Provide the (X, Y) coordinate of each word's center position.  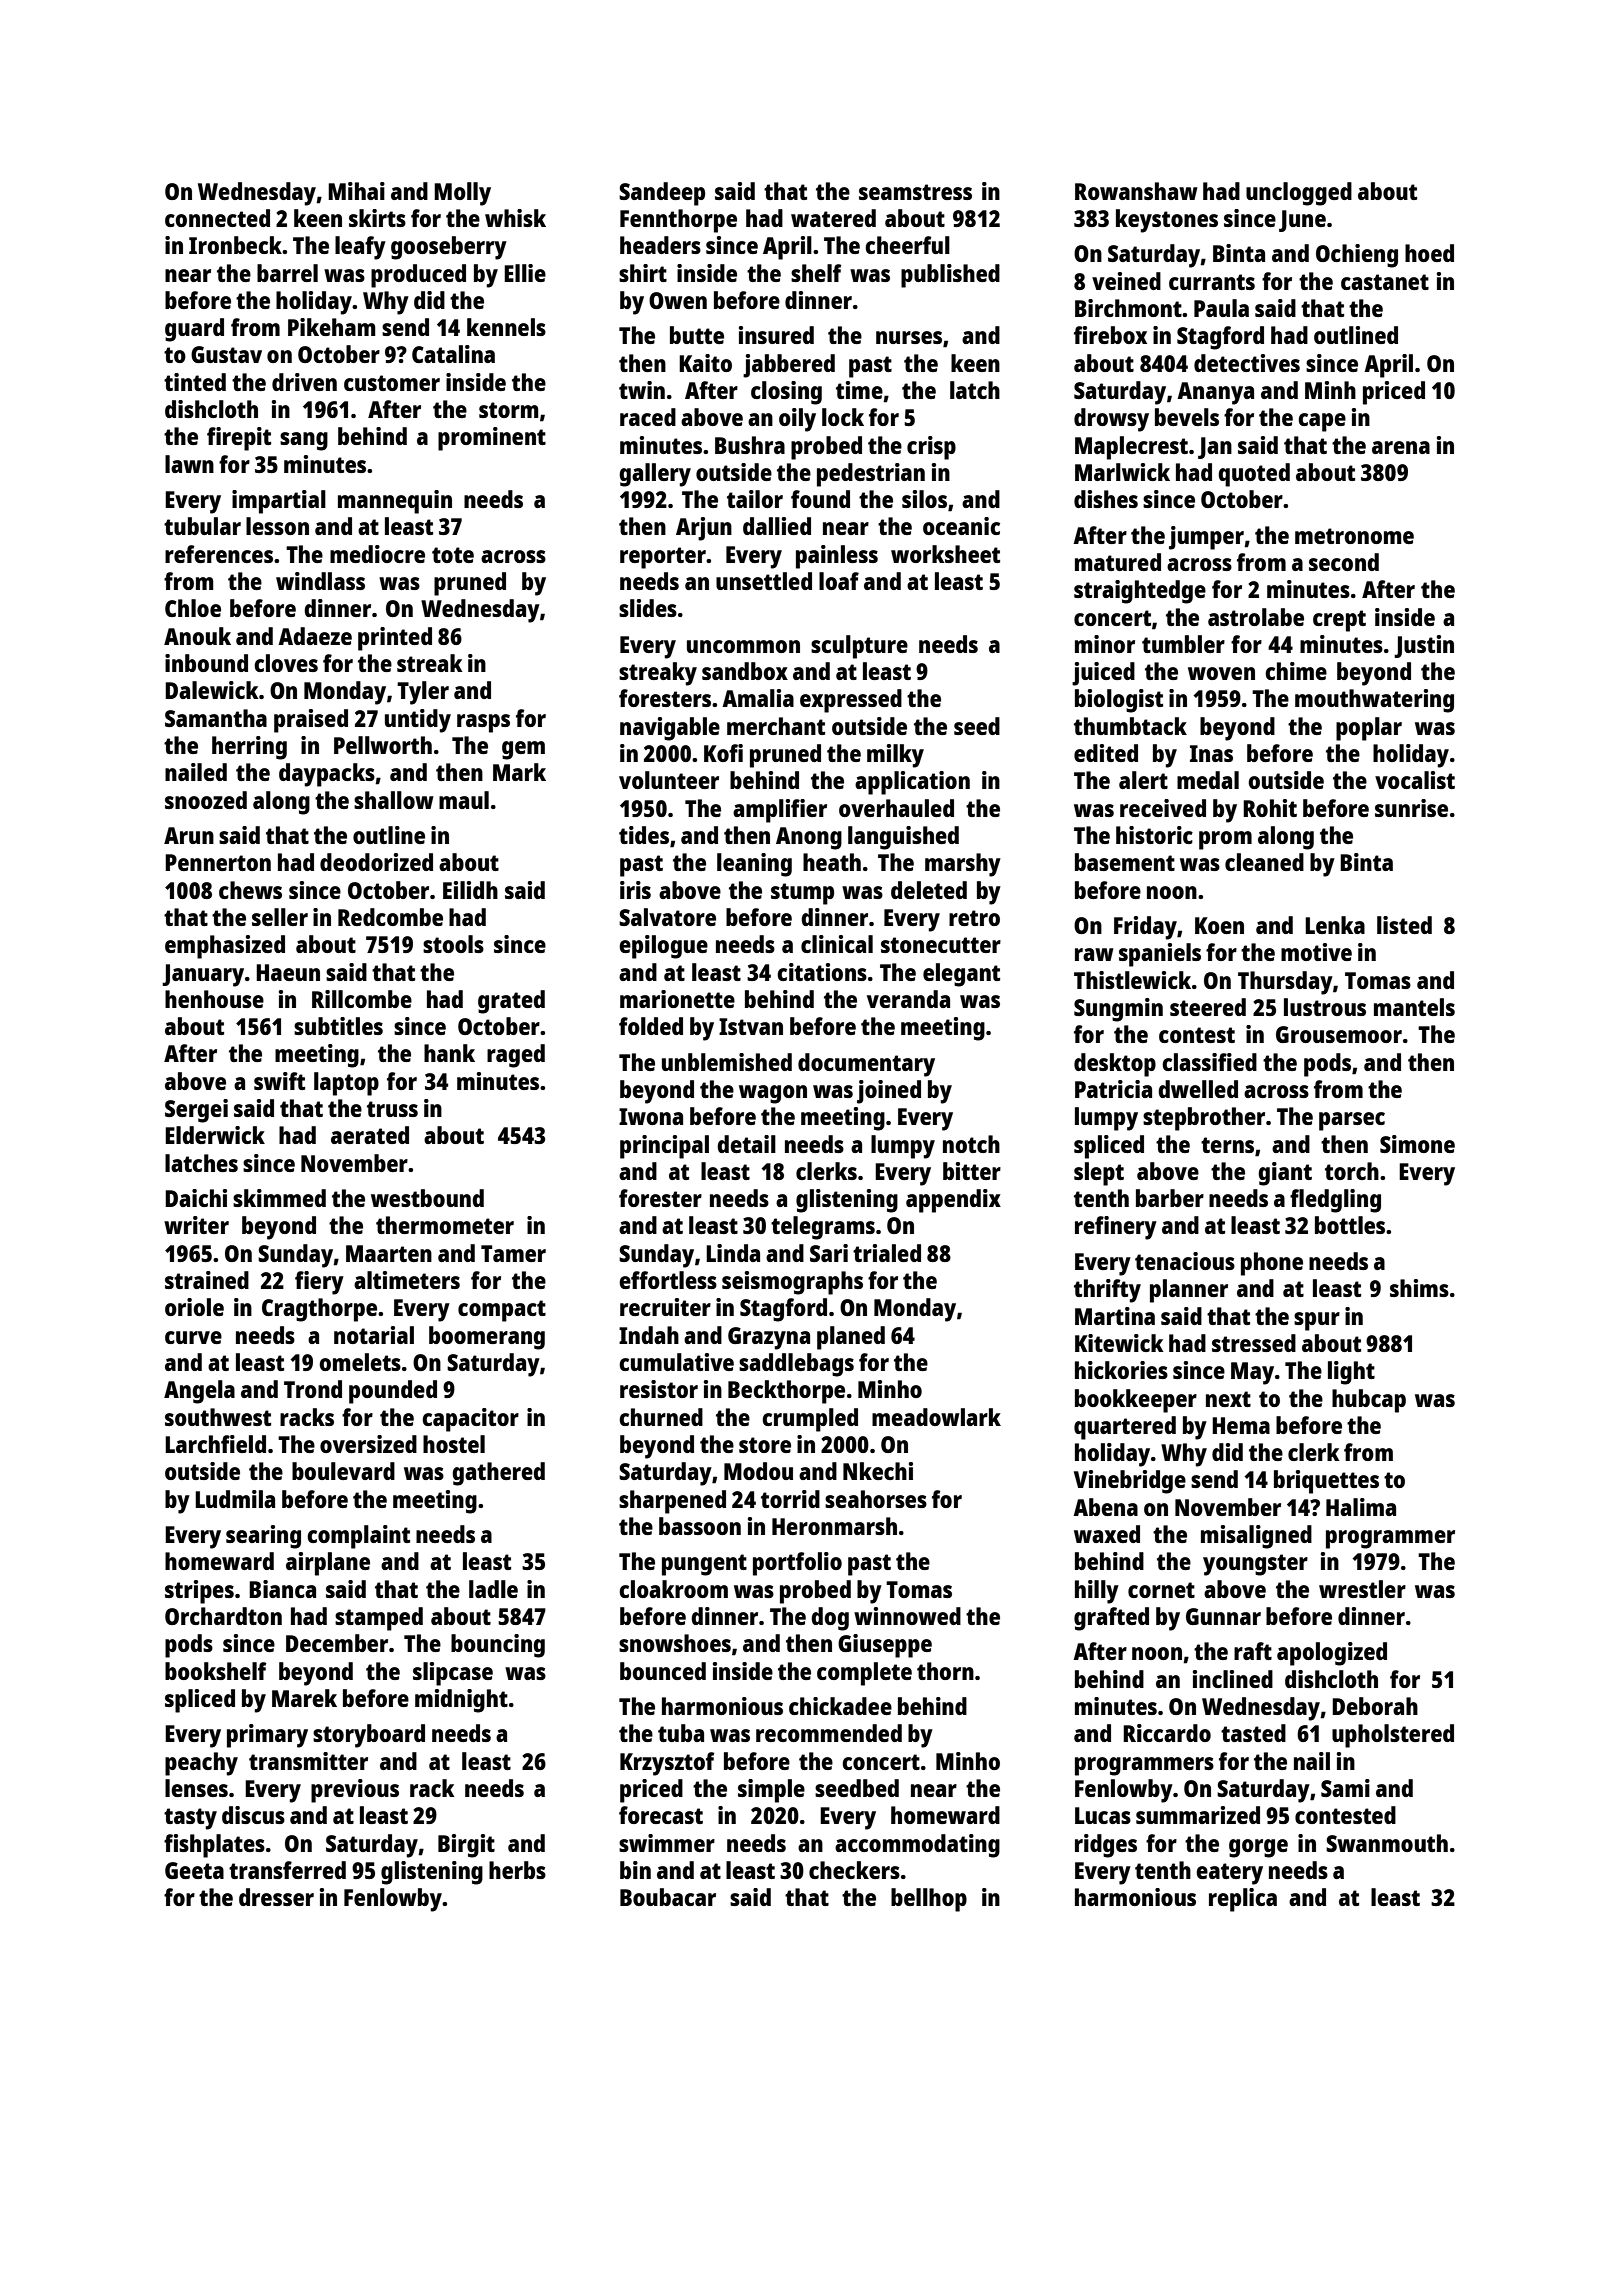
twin (642, 390)
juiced (1103, 674)
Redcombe (390, 917)
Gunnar (1223, 1616)
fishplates (214, 1846)
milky (895, 756)
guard (194, 330)
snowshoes (675, 1643)
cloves (286, 663)
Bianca (282, 1589)
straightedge (1140, 592)
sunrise (1411, 808)
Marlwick (1122, 472)
